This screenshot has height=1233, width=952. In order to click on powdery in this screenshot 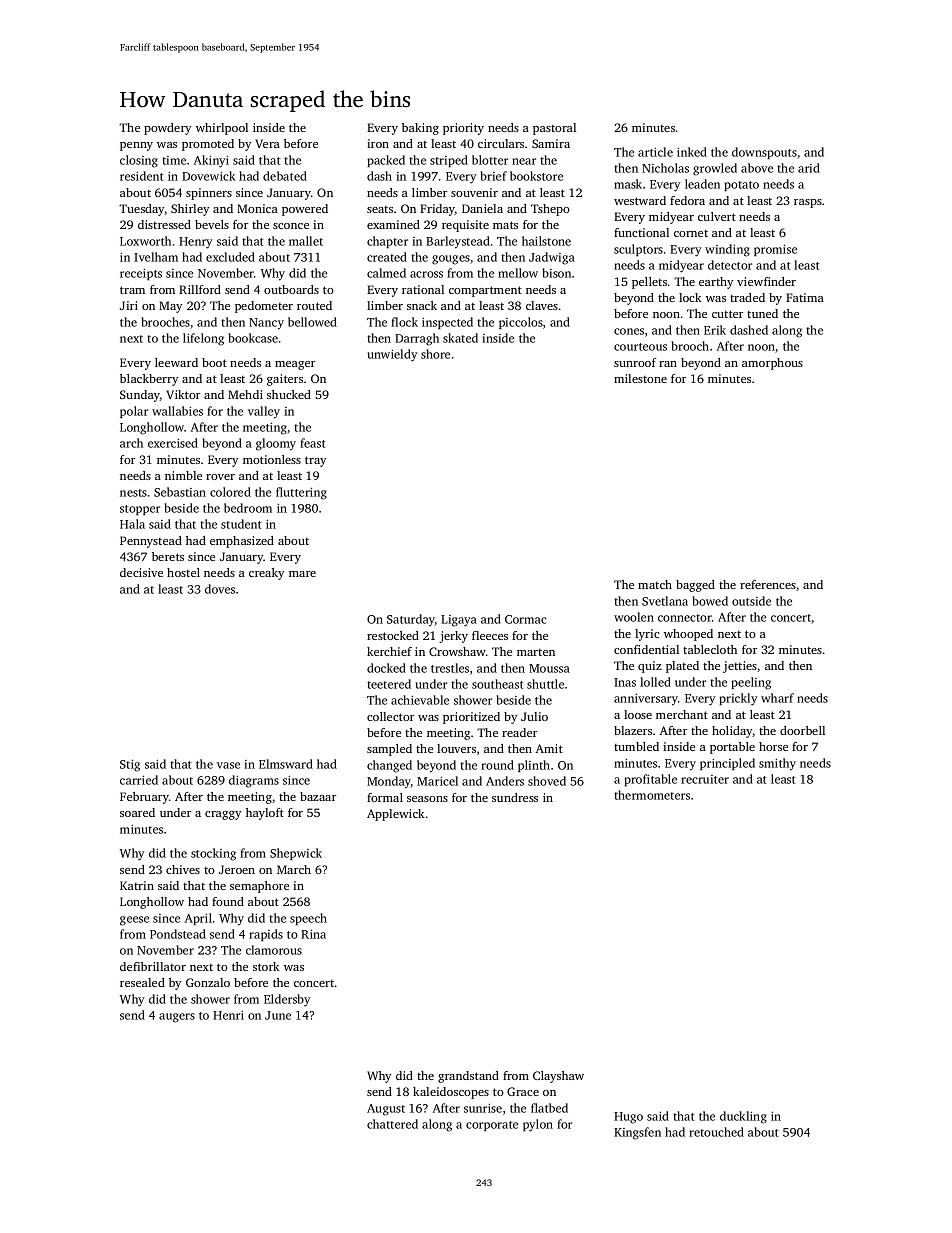, I will do `click(167, 129)`.
